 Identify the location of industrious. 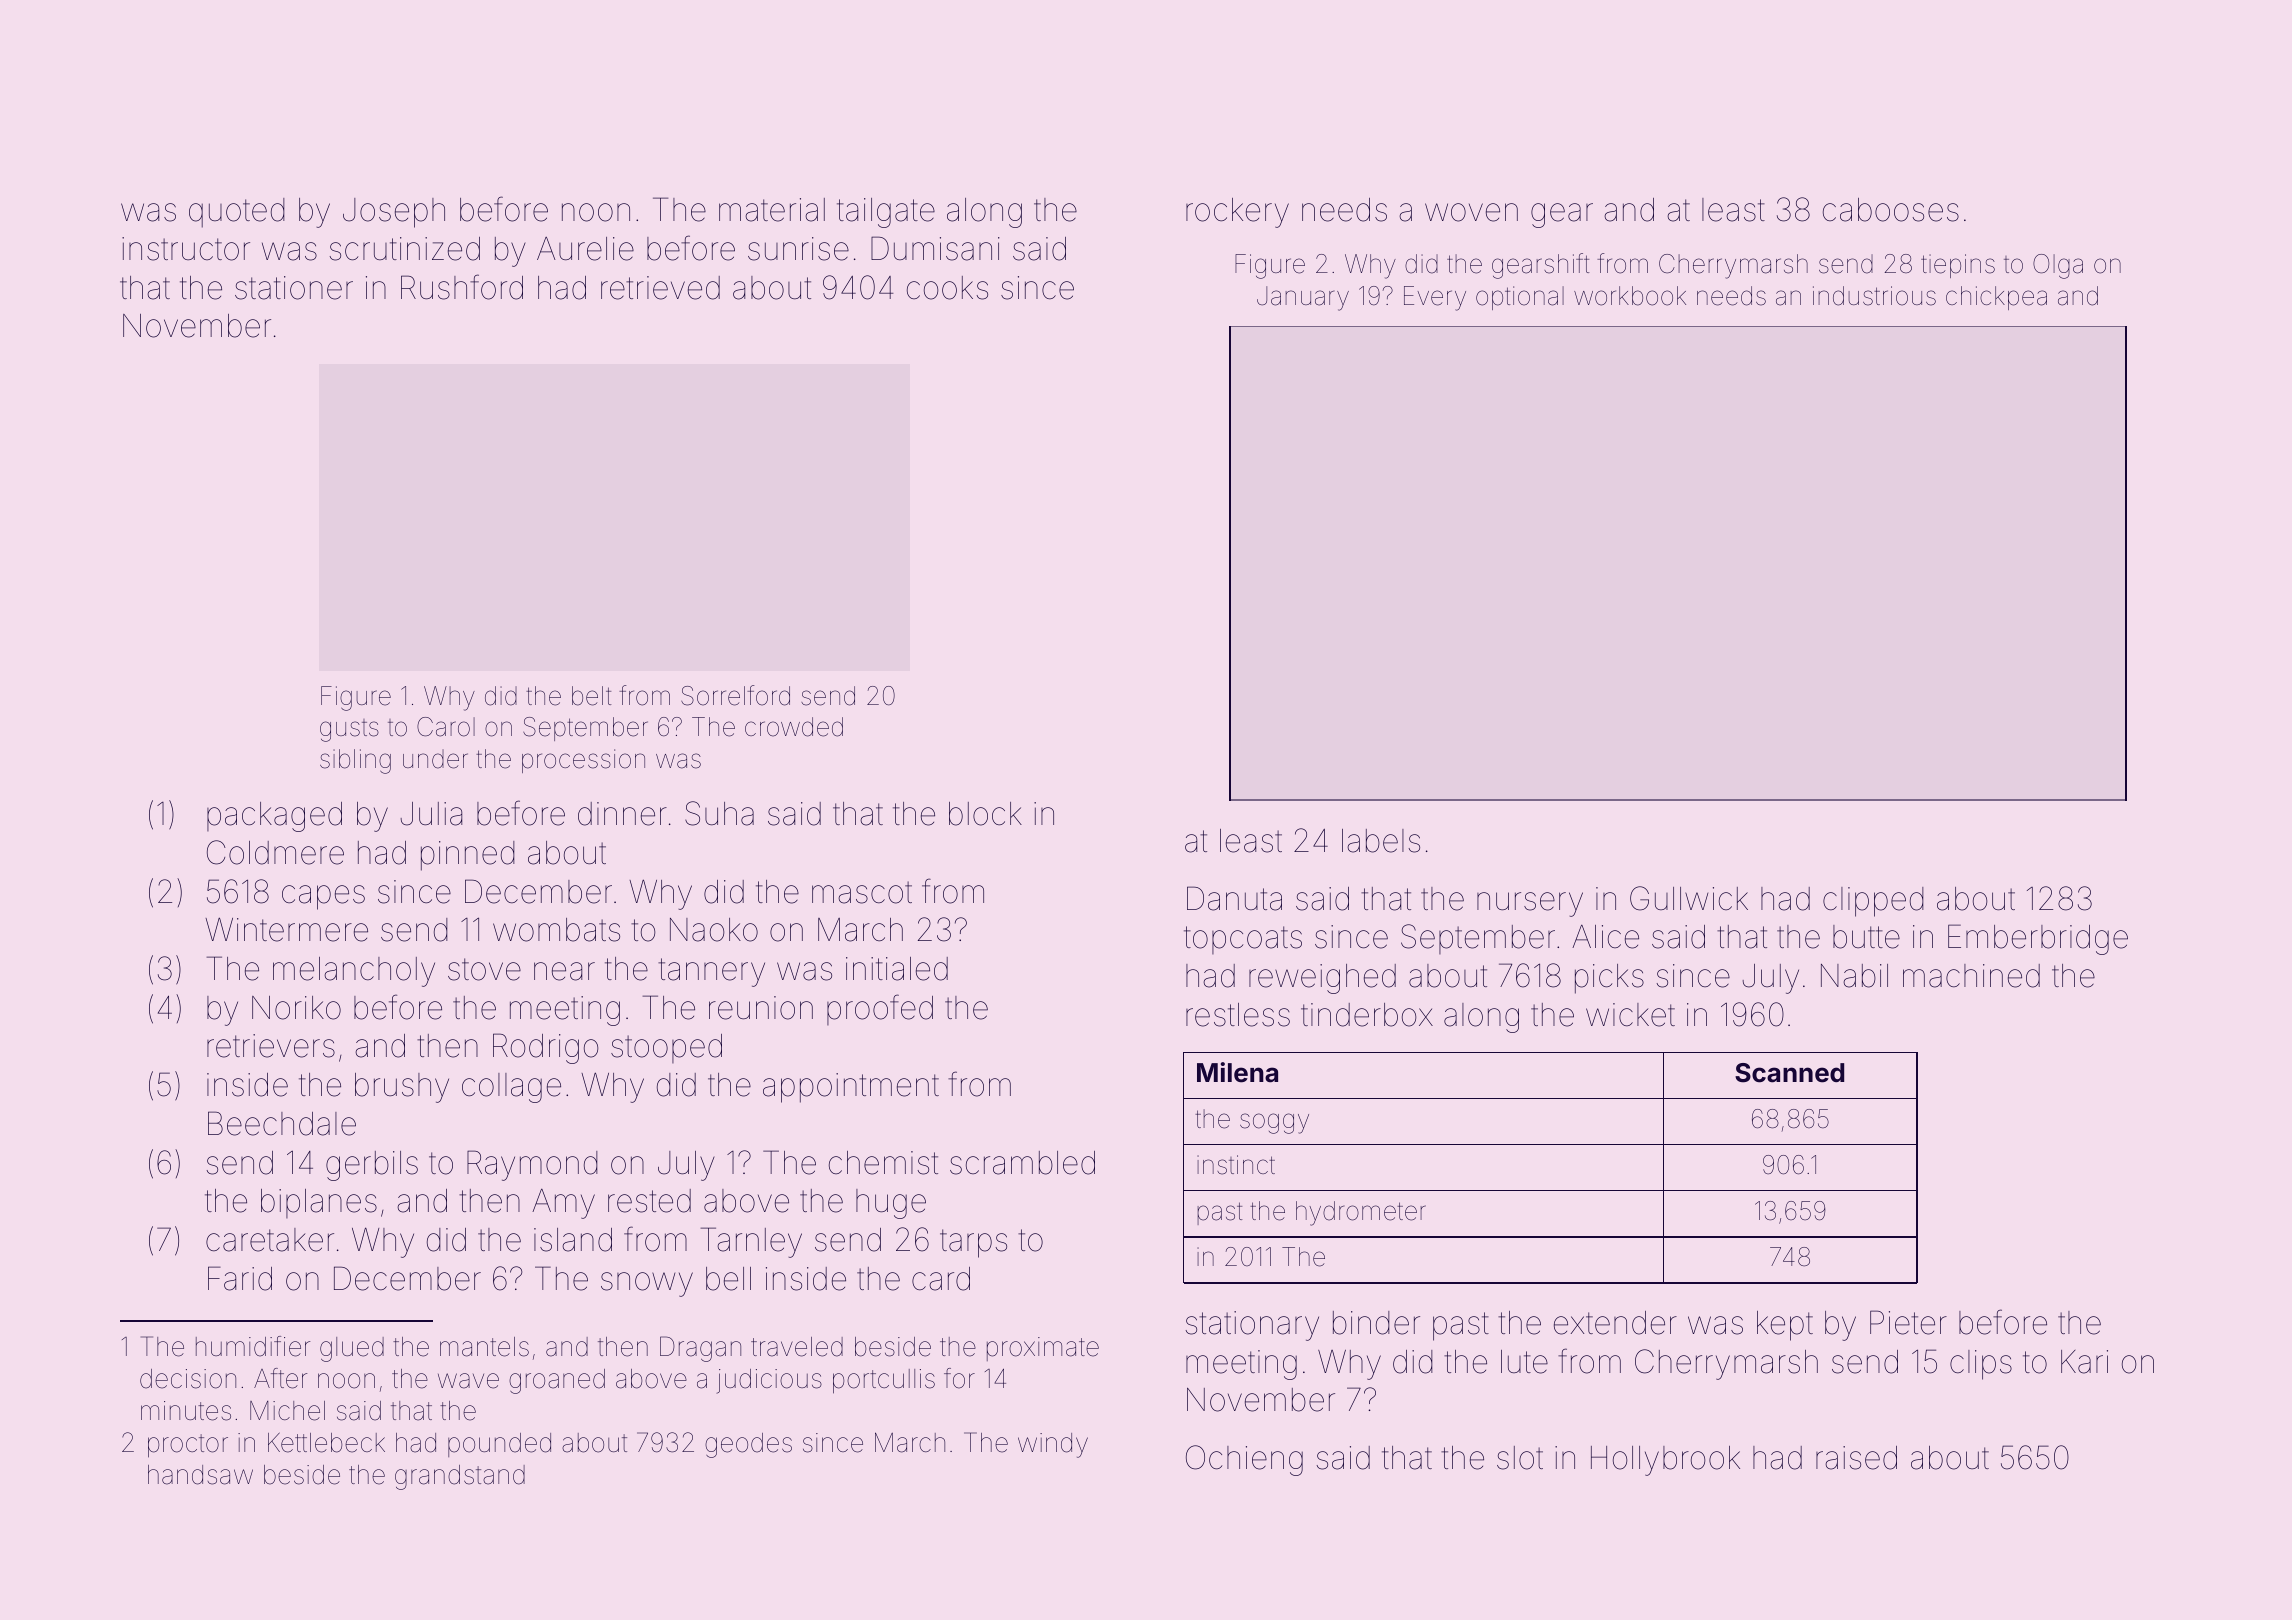
(1874, 296).
